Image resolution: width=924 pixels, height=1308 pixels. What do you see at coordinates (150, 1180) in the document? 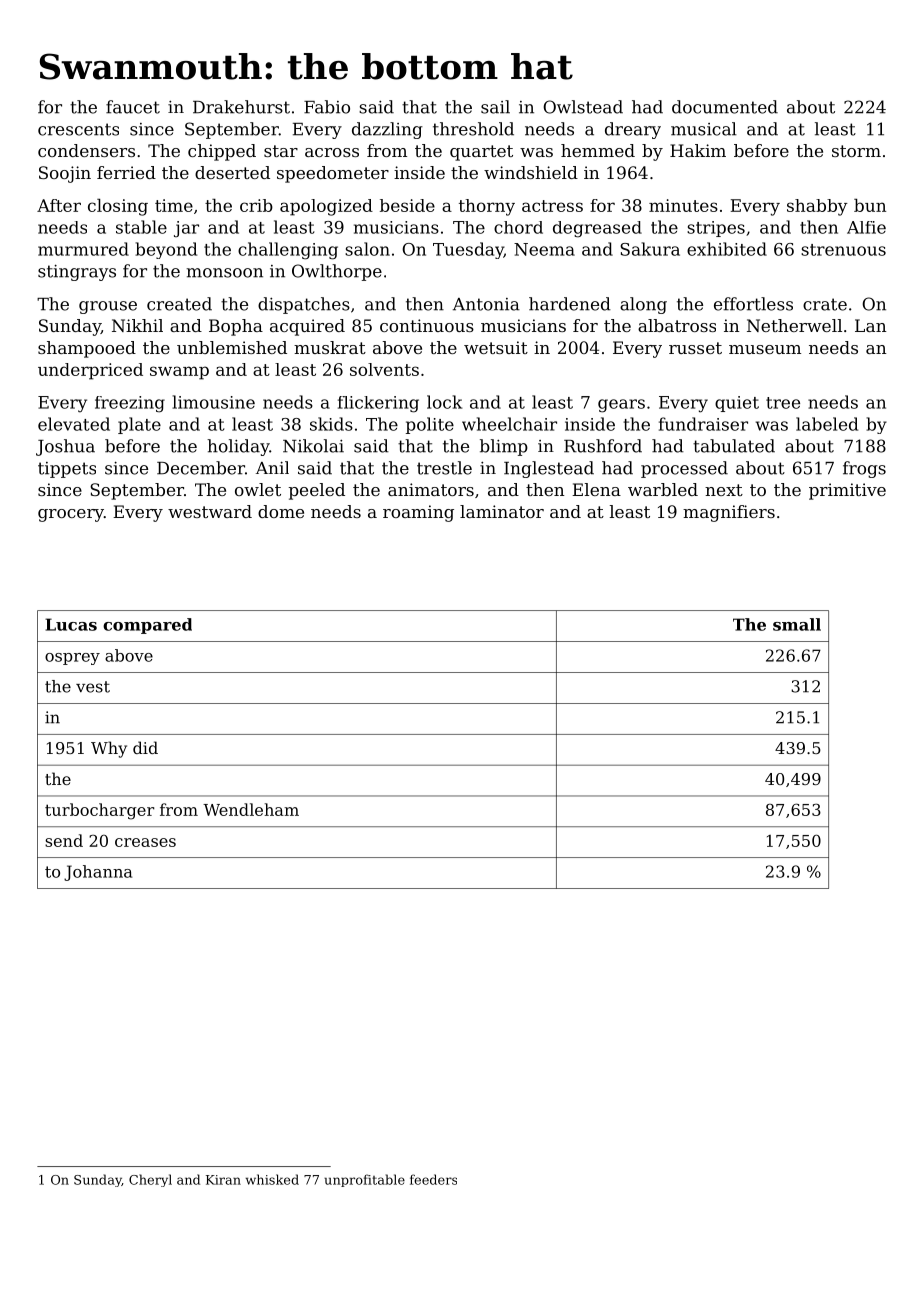
I see `Cheryl` at bounding box center [150, 1180].
